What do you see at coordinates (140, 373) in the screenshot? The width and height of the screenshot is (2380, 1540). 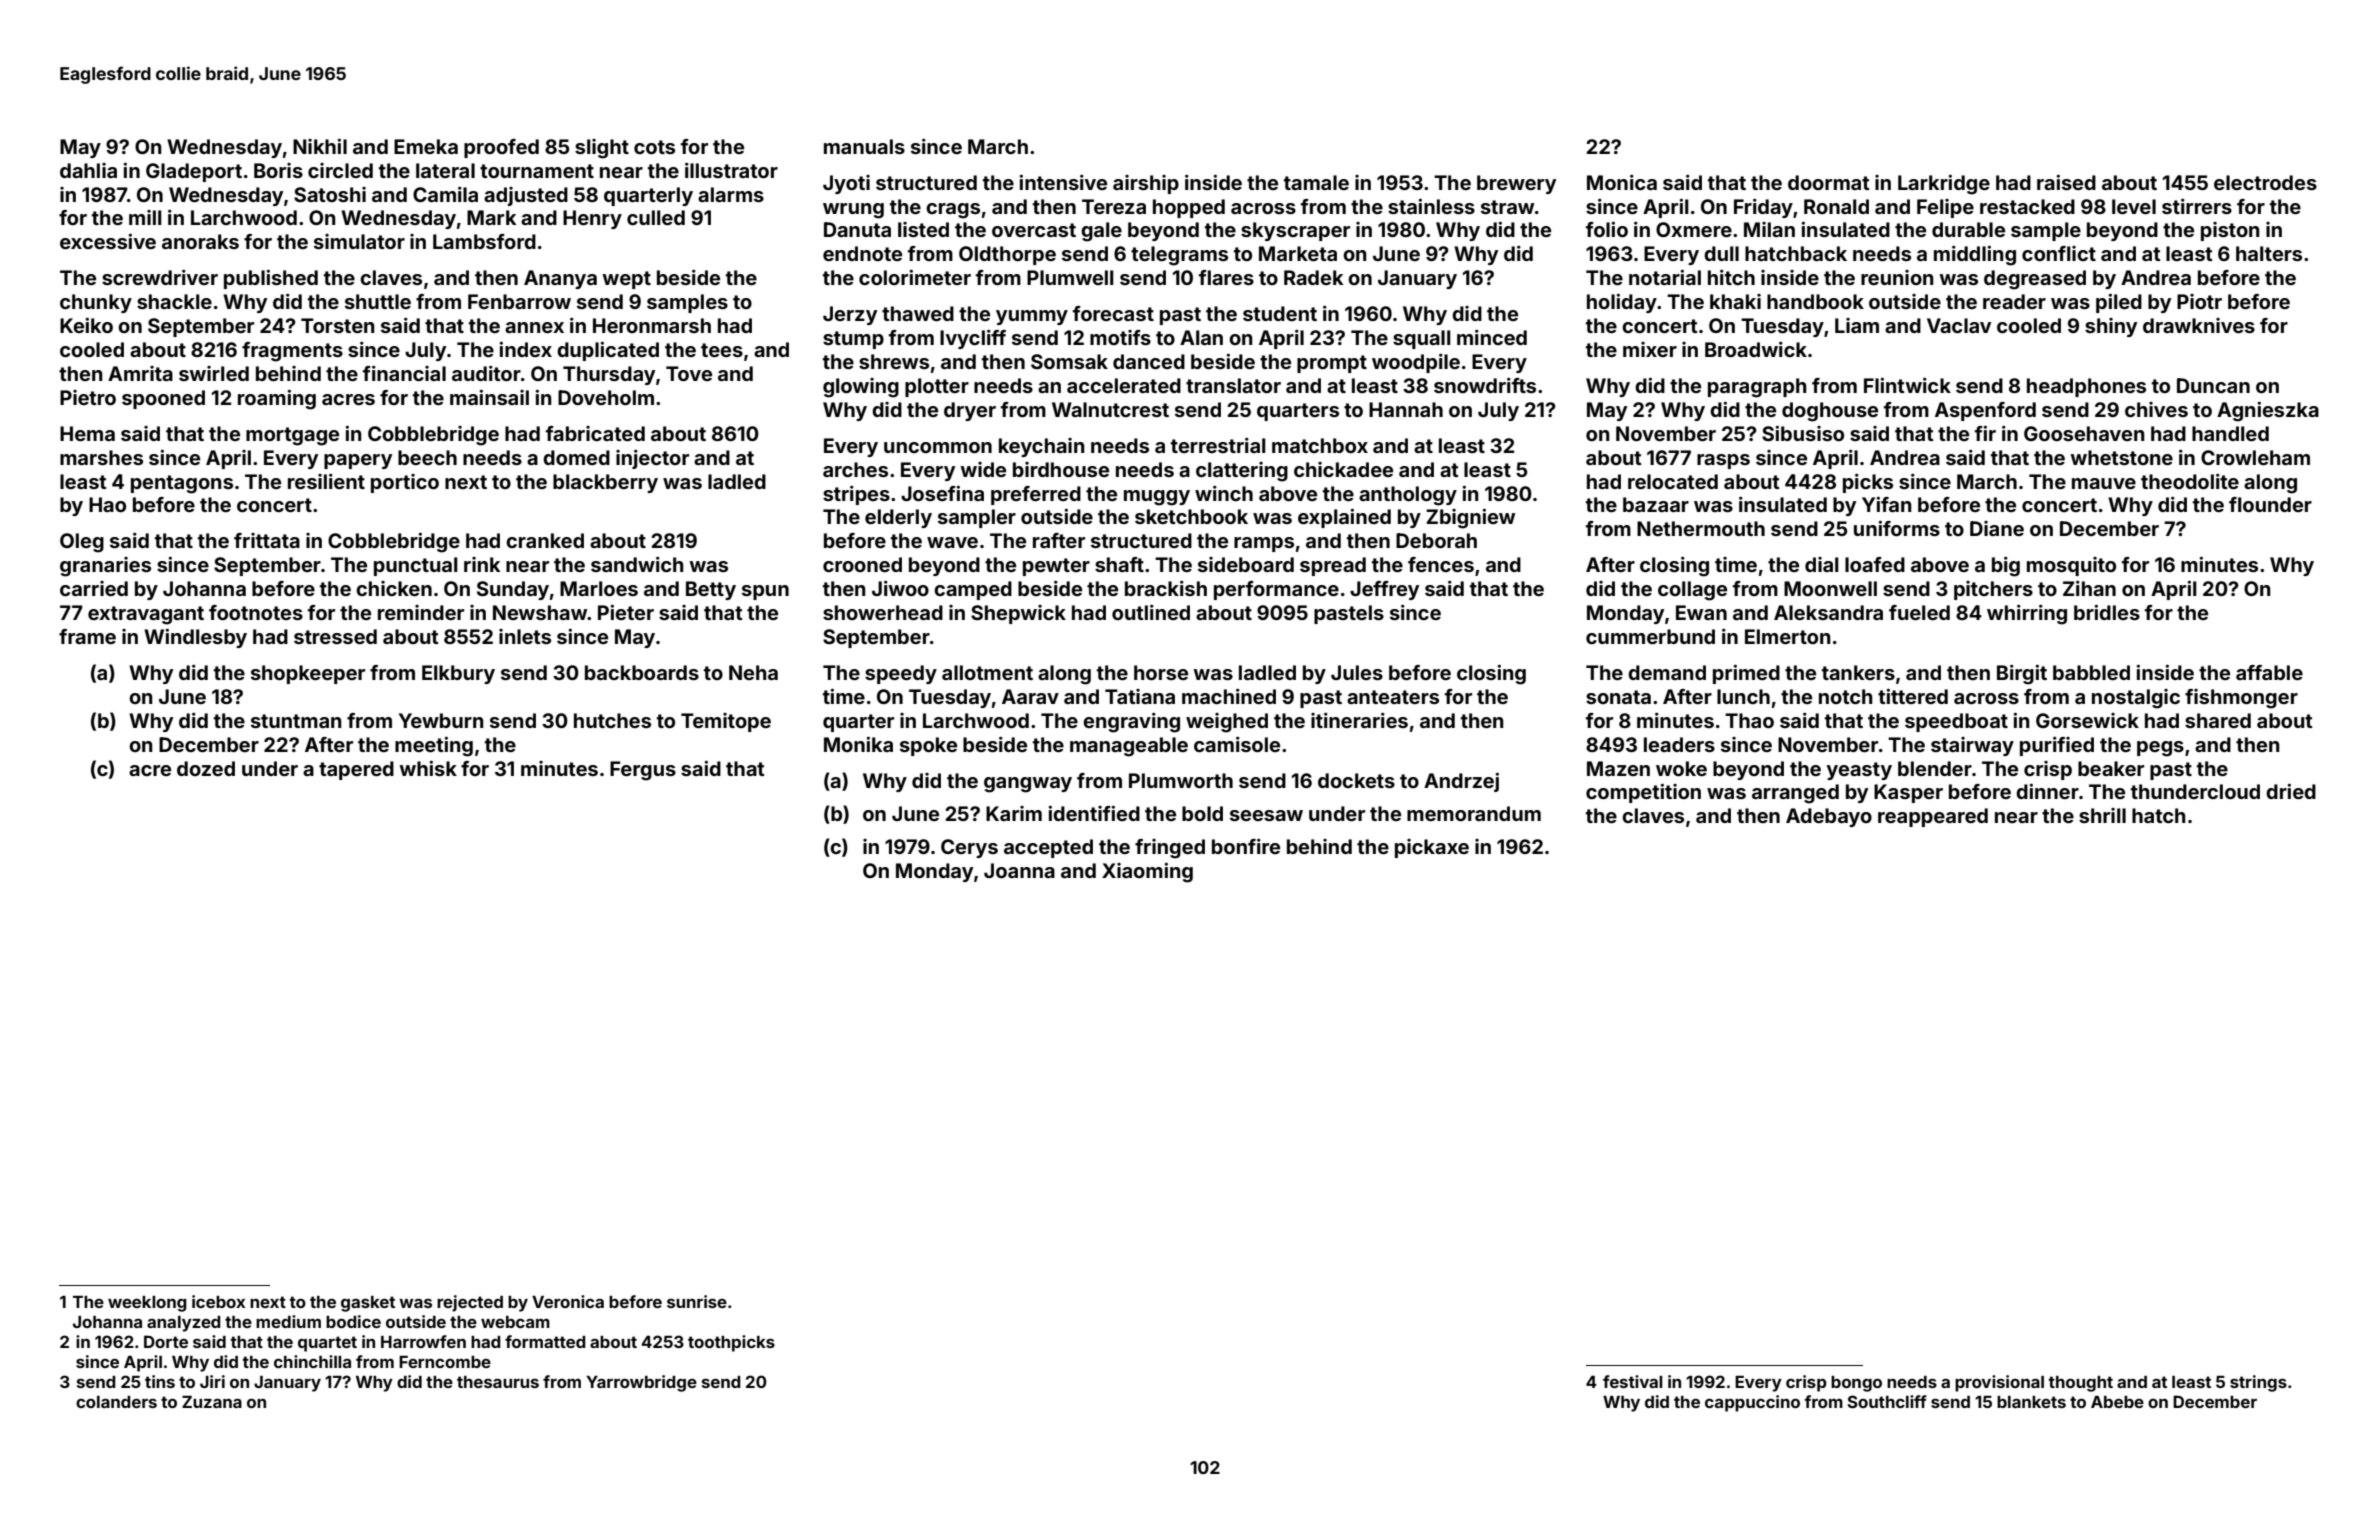 I see `Amrita` at bounding box center [140, 373].
